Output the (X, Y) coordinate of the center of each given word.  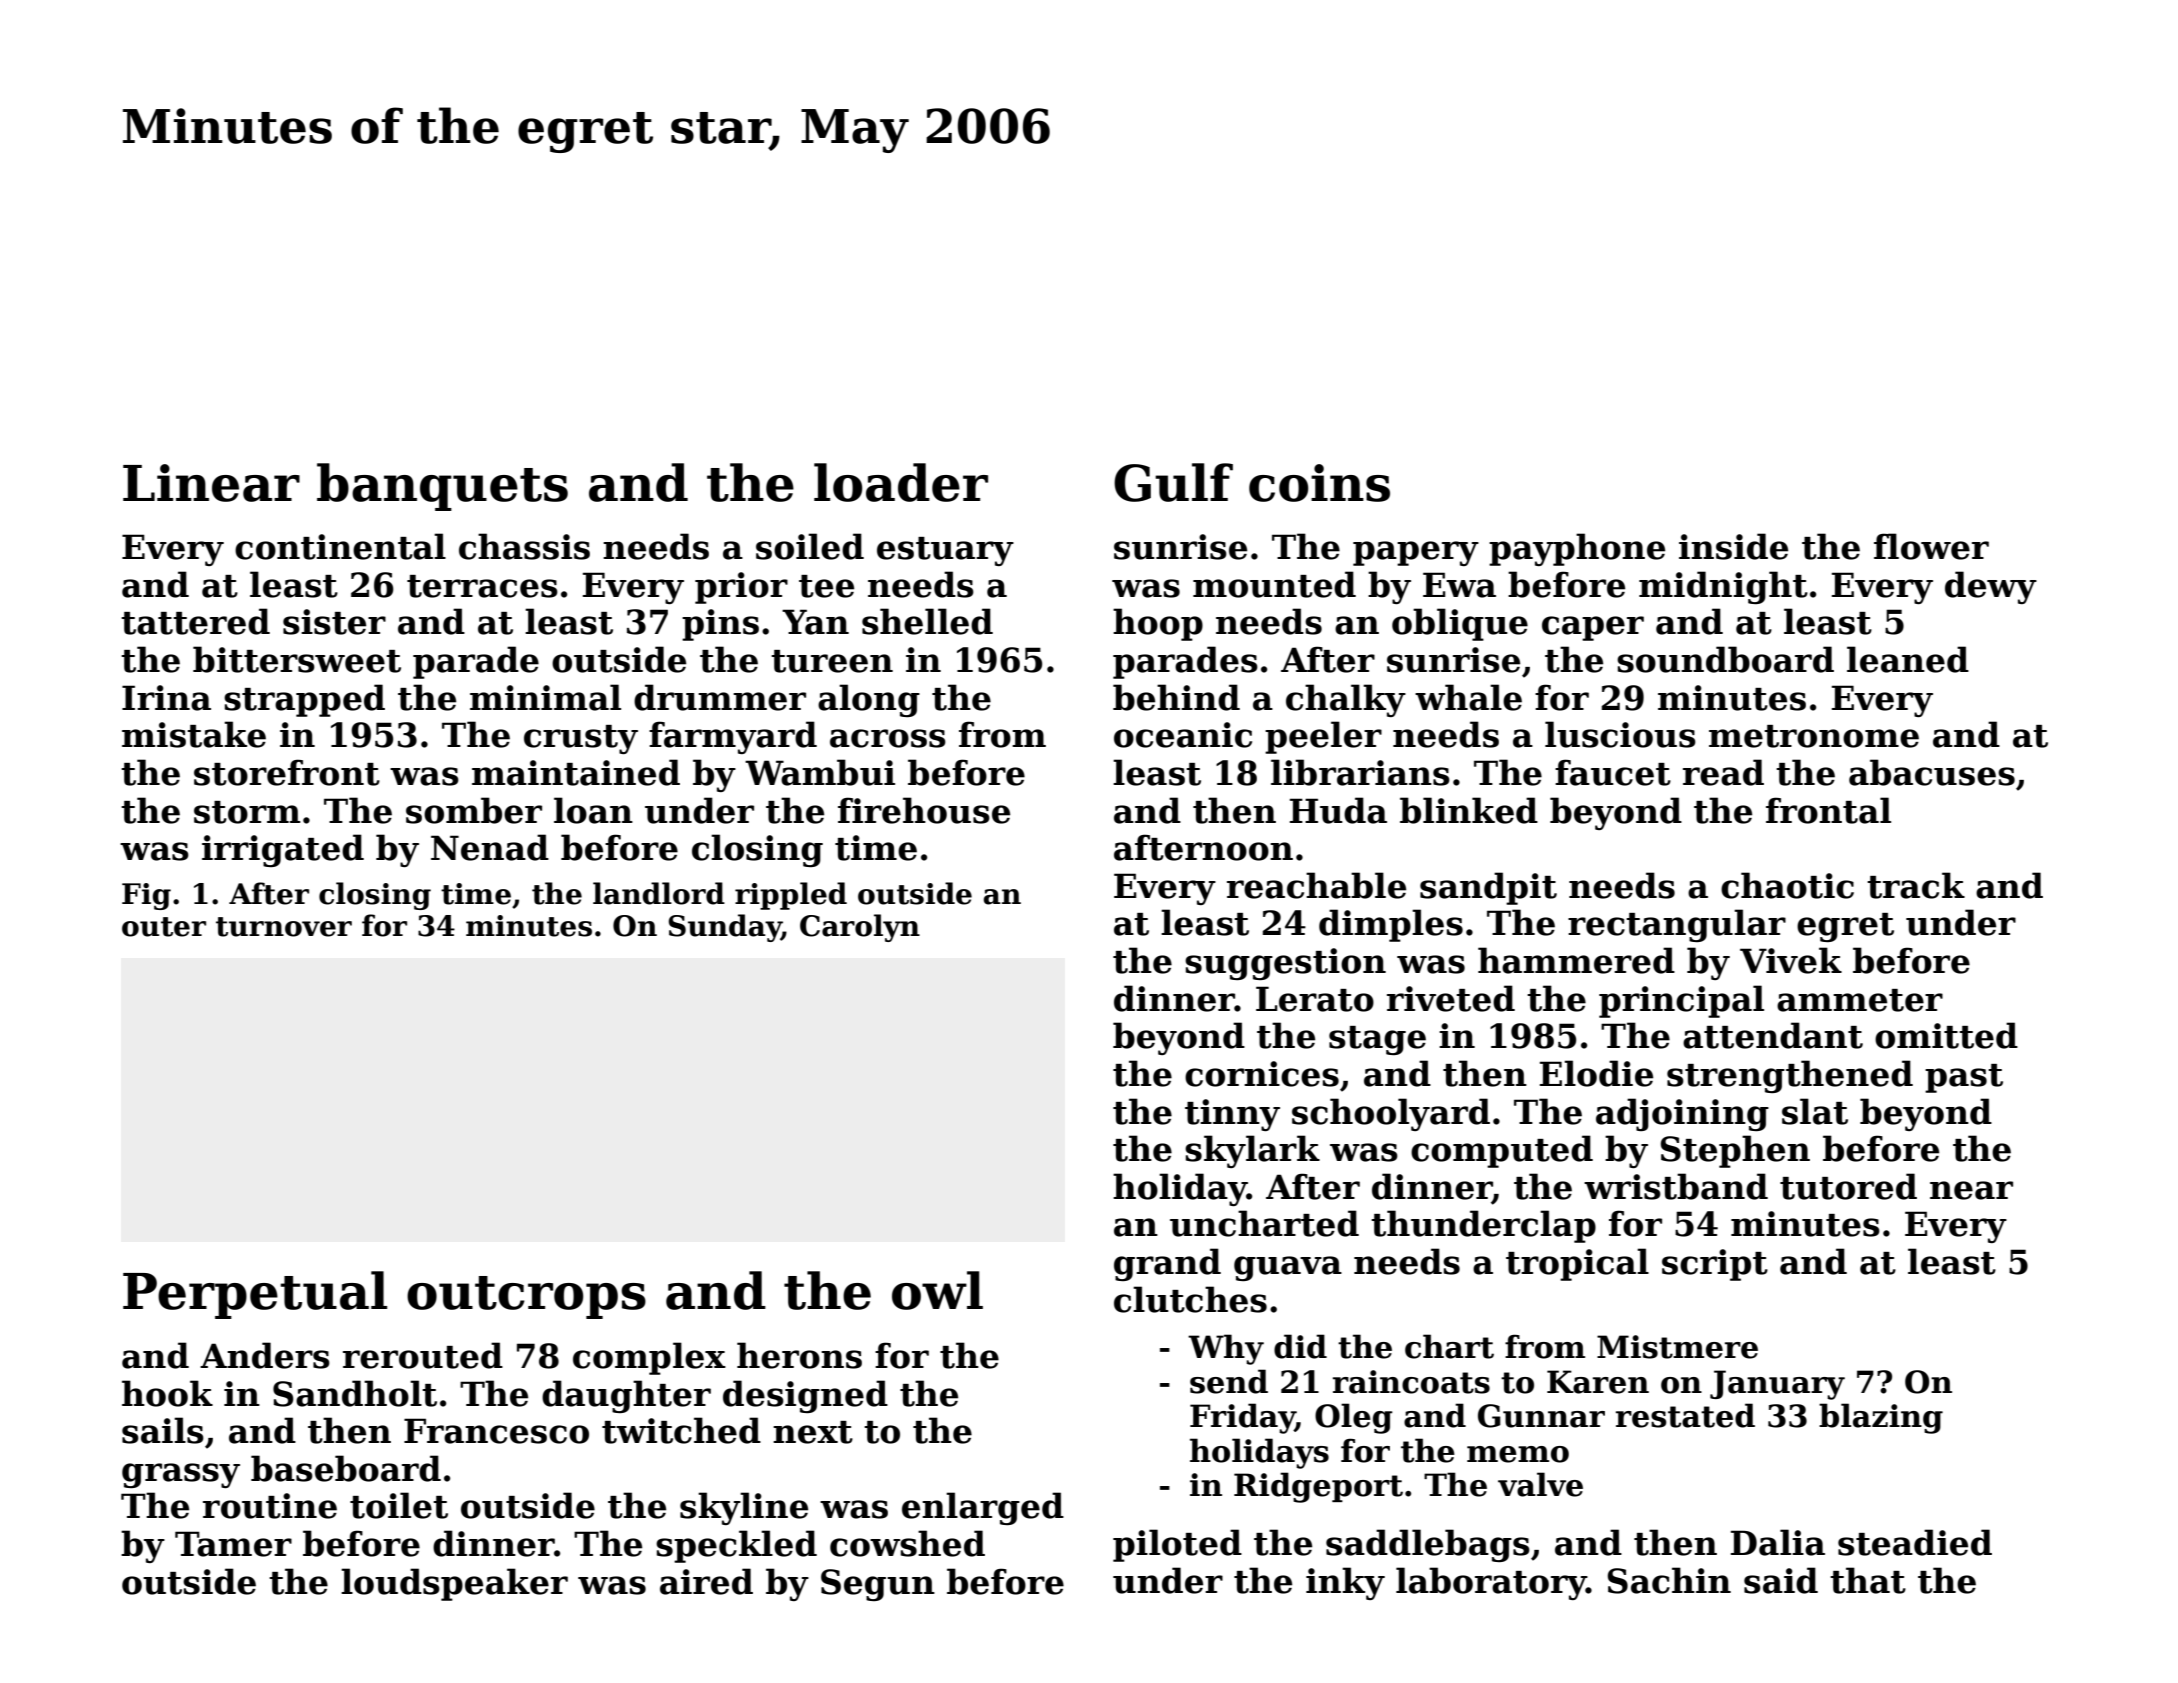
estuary (945, 551)
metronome (1814, 736)
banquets (442, 487)
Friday (1242, 1418)
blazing (1881, 1418)
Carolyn (860, 928)
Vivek (1791, 960)
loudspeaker (454, 1584)
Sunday (725, 928)
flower (1931, 546)
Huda (1338, 810)
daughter (626, 1396)
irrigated (283, 850)
